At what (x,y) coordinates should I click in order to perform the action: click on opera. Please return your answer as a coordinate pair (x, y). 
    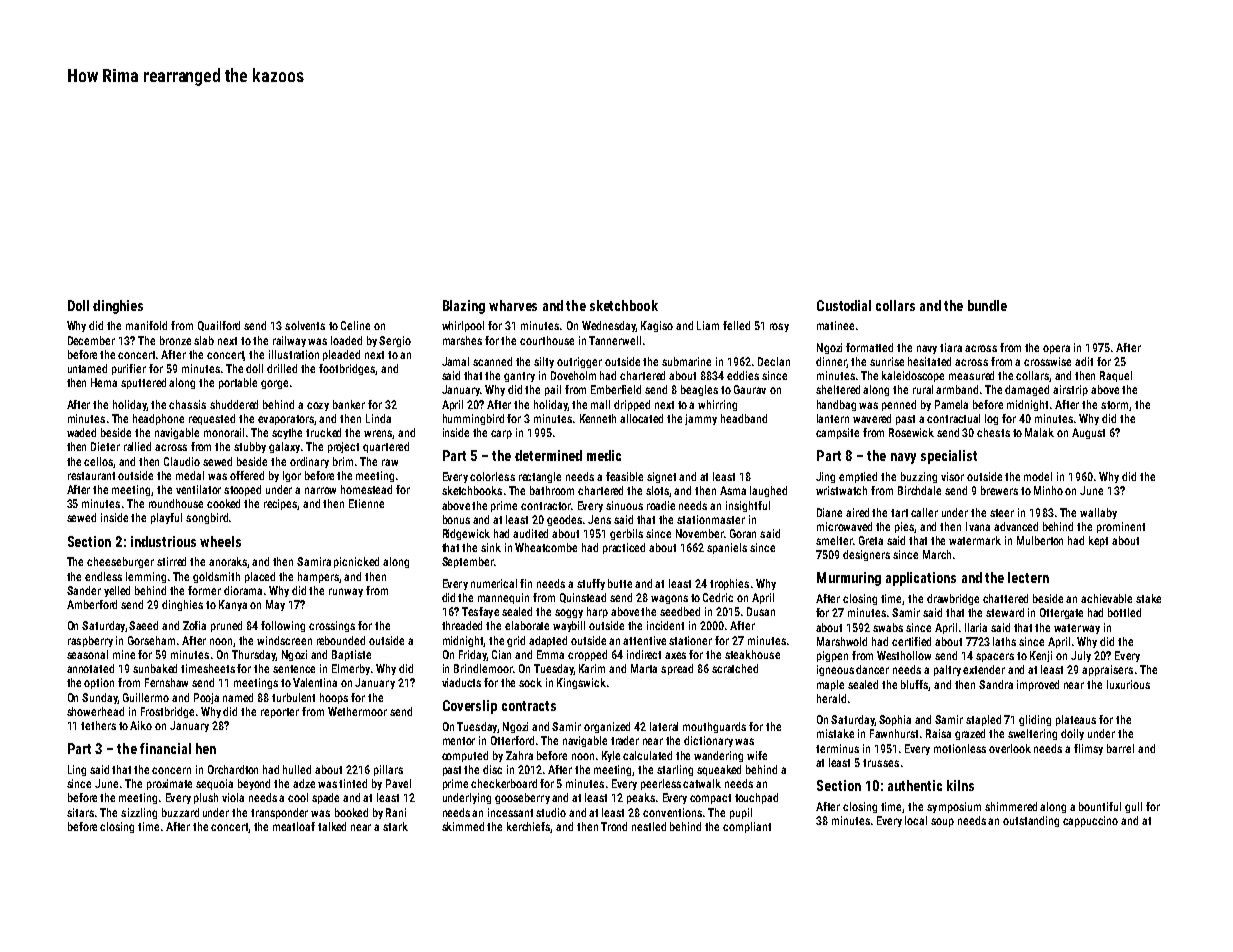
    Looking at the image, I should click on (1056, 349).
